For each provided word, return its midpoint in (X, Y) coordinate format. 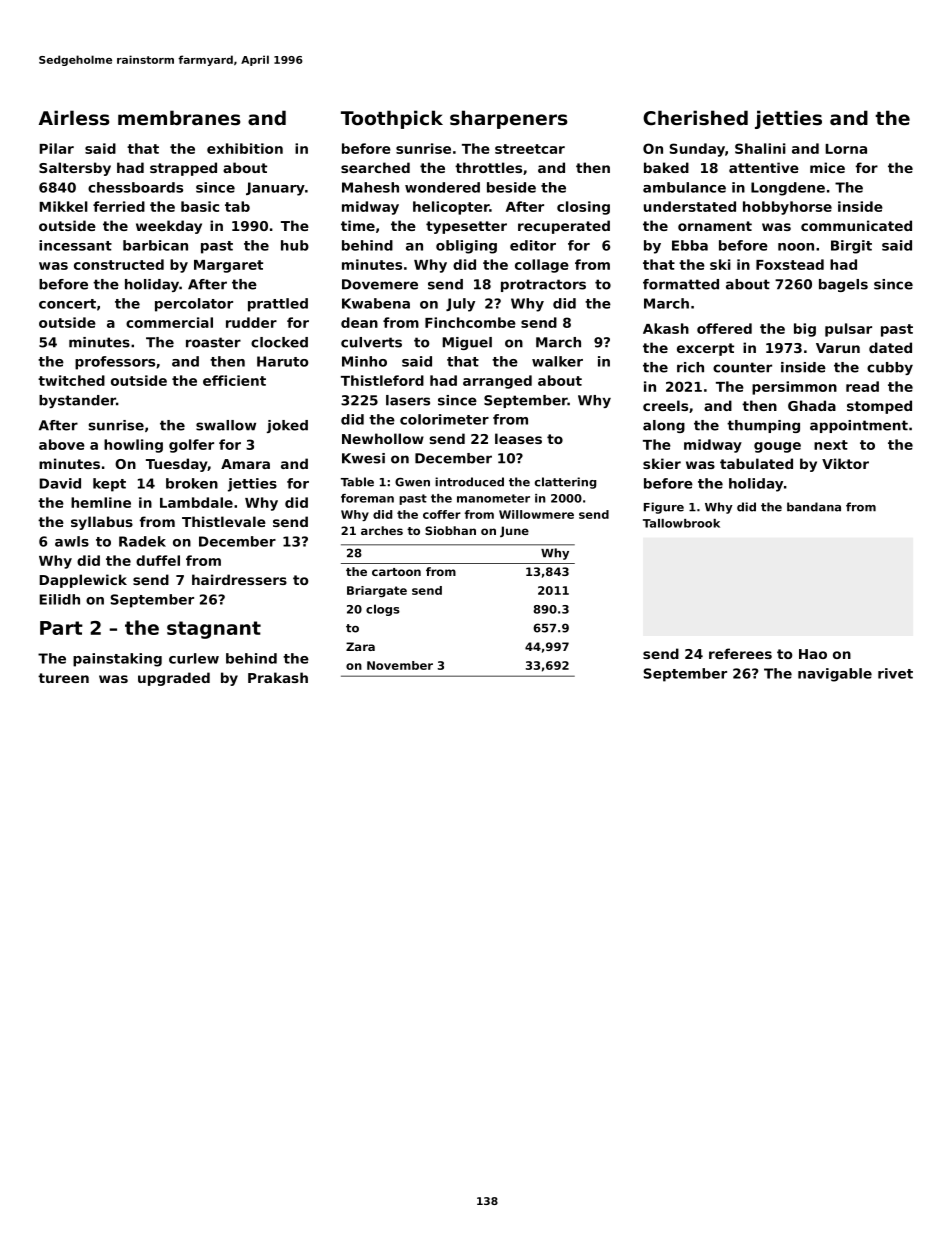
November (400, 665)
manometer (493, 498)
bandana (814, 507)
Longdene (788, 189)
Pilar (56, 148)
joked (287, 426)
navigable (835, 675)
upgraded (174, 679)
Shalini (760, 148)
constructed (119, 264)
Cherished (695, 118)
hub (295, 245)
